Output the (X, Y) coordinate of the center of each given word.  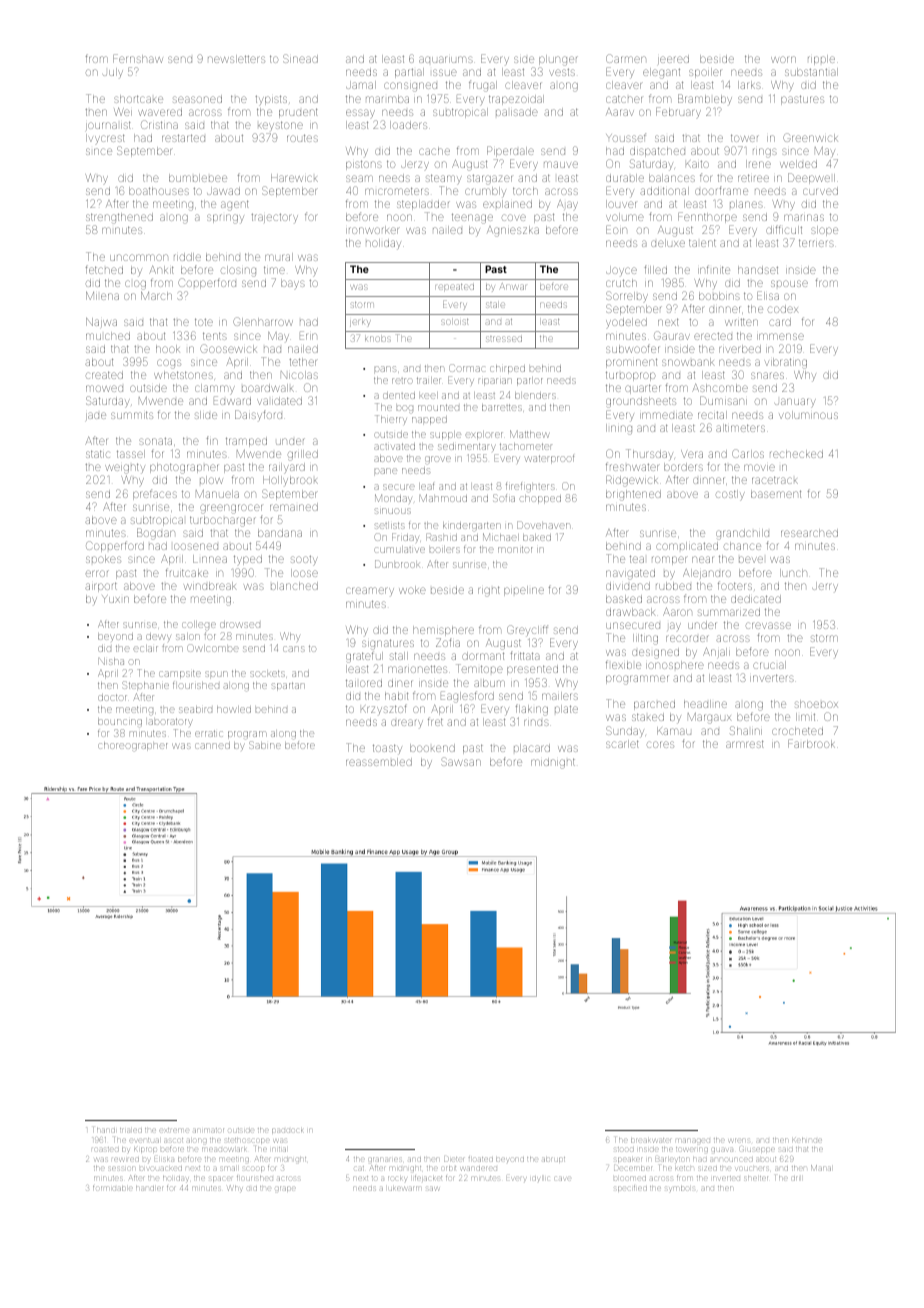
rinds (536, 722)
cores (660, 744)
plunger (558, 60)
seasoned (197, 99)
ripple (821, 60)
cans (294, 649)
